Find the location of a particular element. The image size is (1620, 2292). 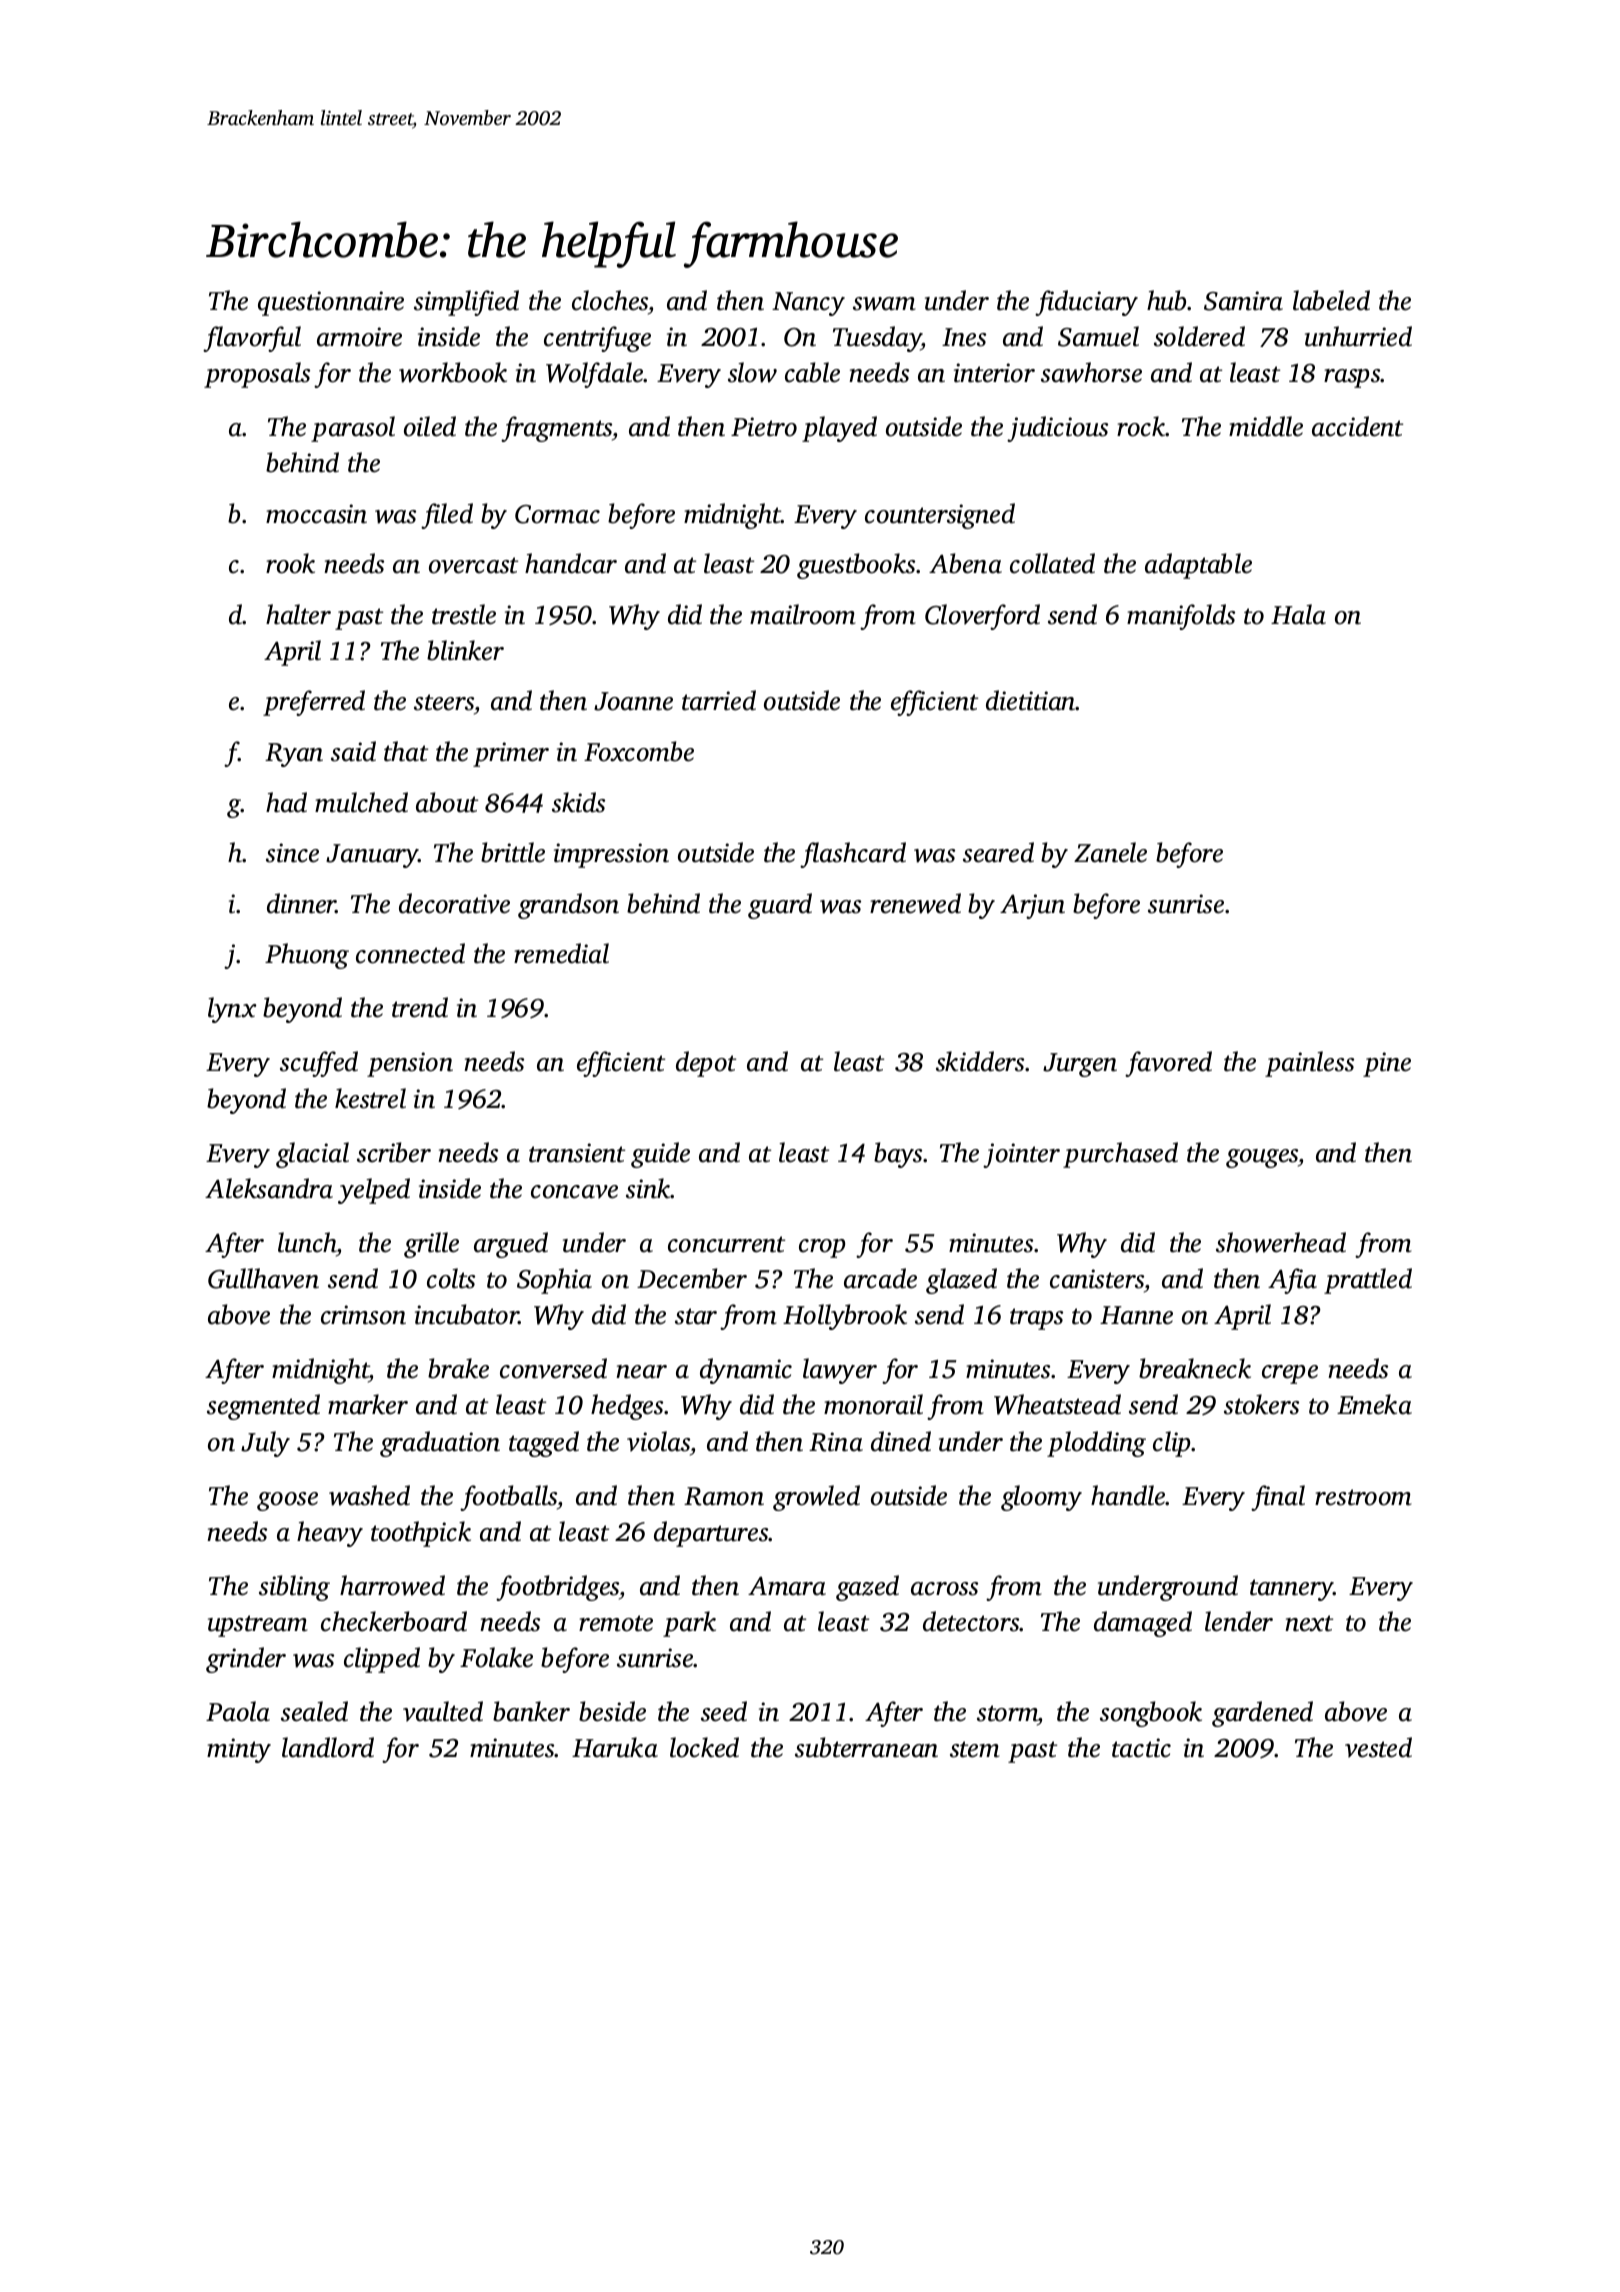

played is located at coordinates (839, 429).
